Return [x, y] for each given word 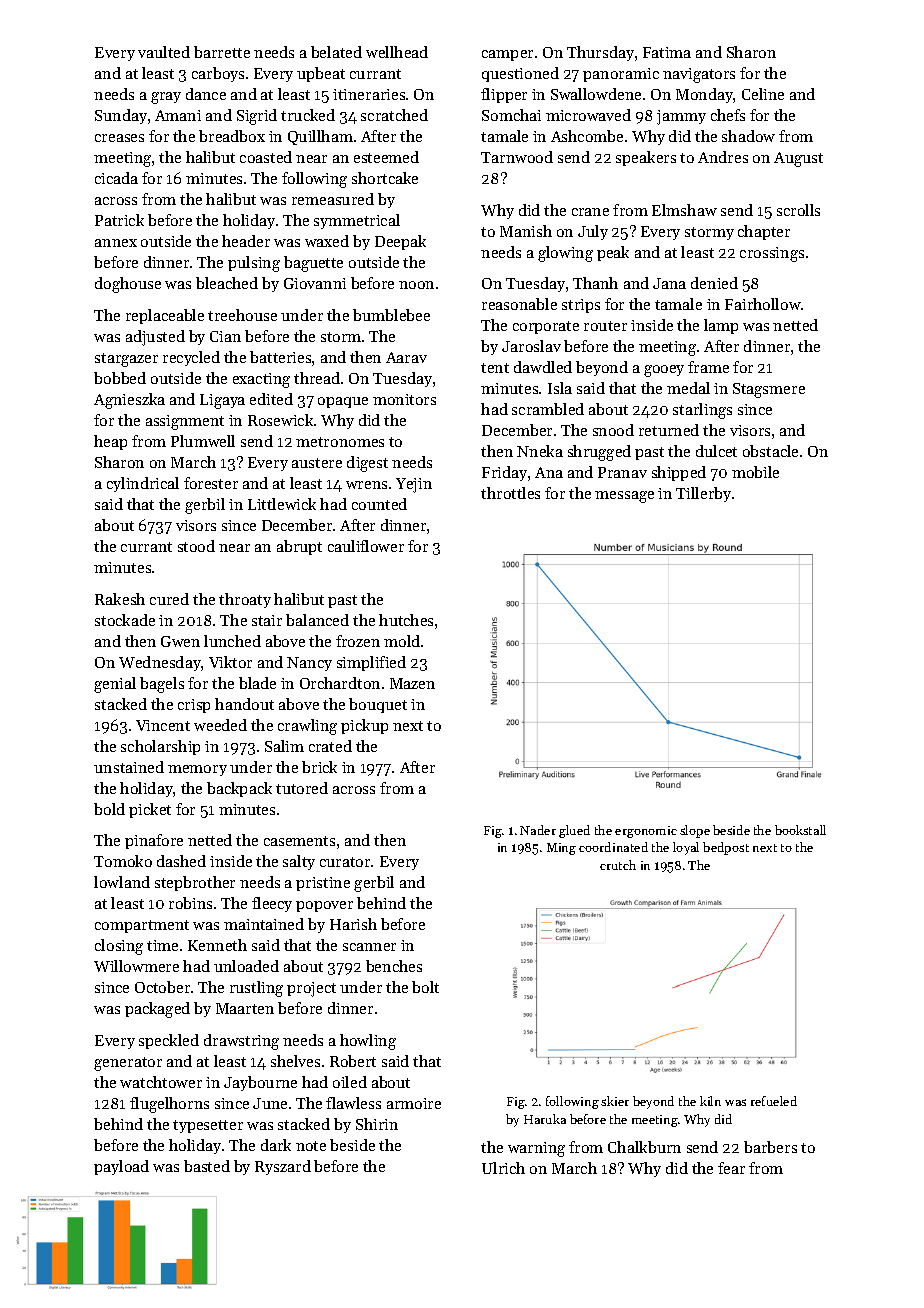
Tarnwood [517, 157]
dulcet [716, 451]
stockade [125, 620]
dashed [181, 861]
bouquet [378, 705]
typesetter [208, 1126]
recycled [191, 358]
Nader [538, 830]
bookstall [800, 830]
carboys [218, 74]
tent [495, 368]
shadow [748, 136]
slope [695, 831]
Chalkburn [644, 1147]
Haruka [545, 1119]
